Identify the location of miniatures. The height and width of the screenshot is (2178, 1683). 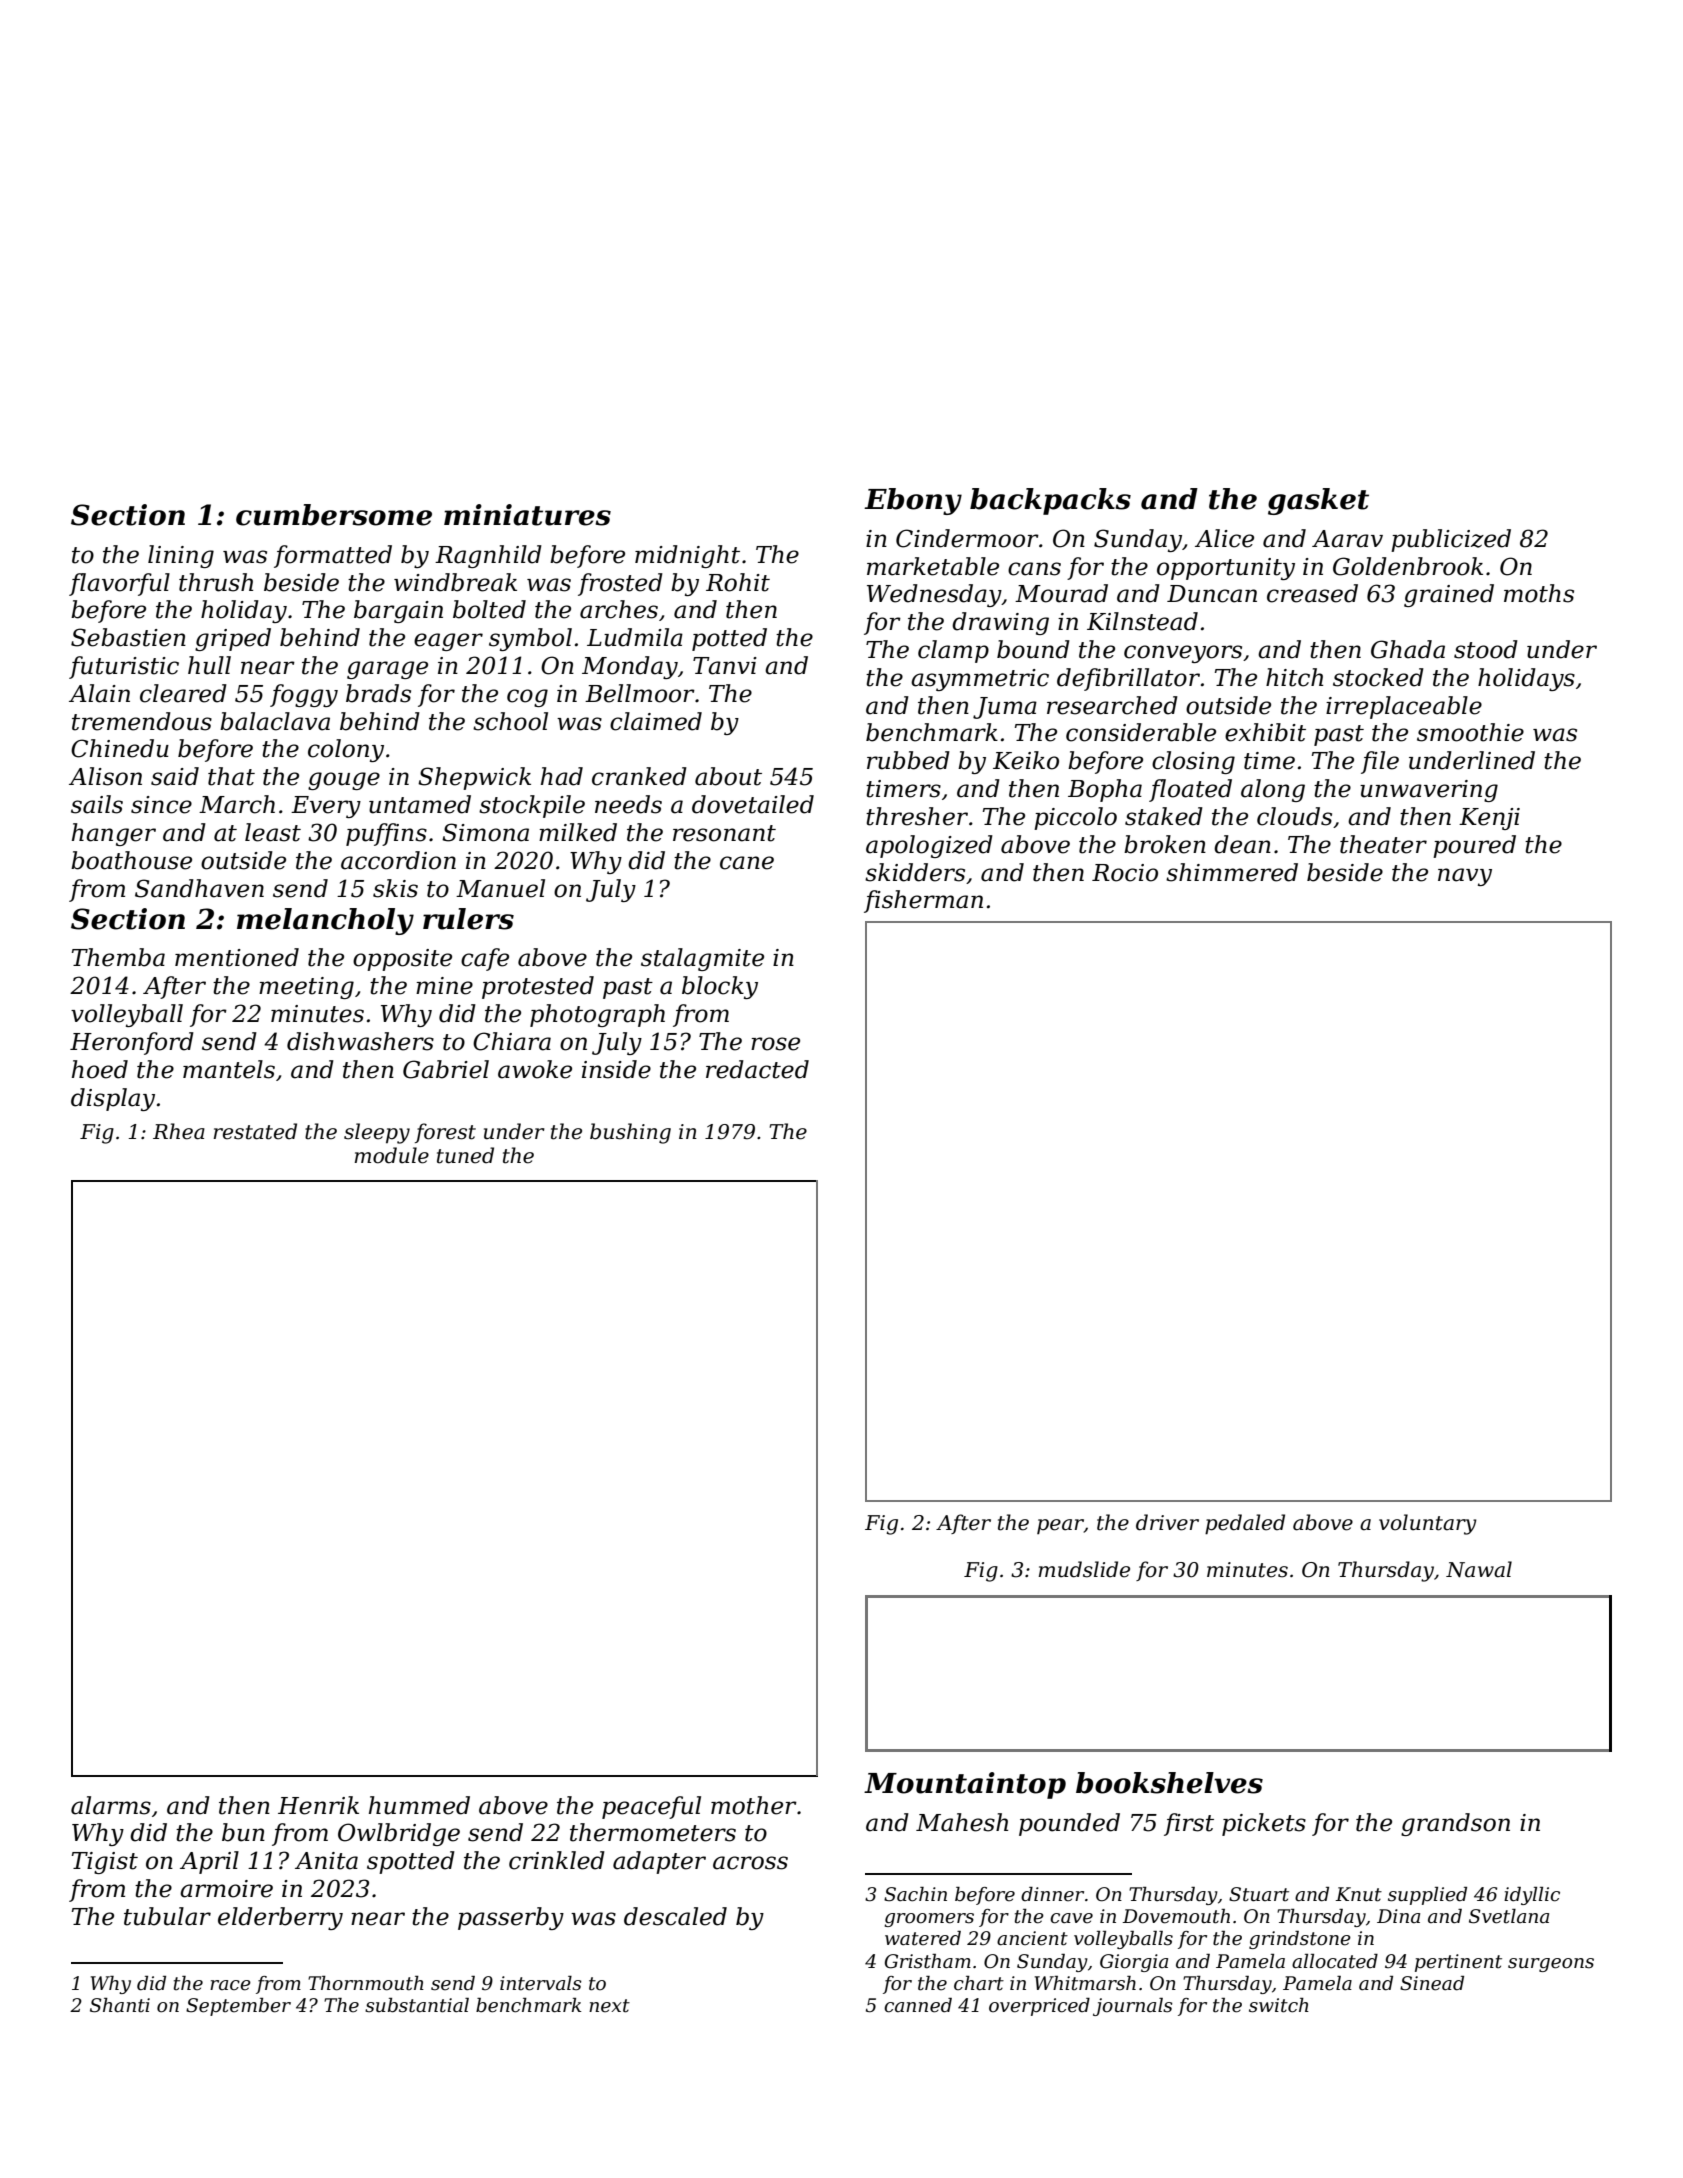
(527, 515).
